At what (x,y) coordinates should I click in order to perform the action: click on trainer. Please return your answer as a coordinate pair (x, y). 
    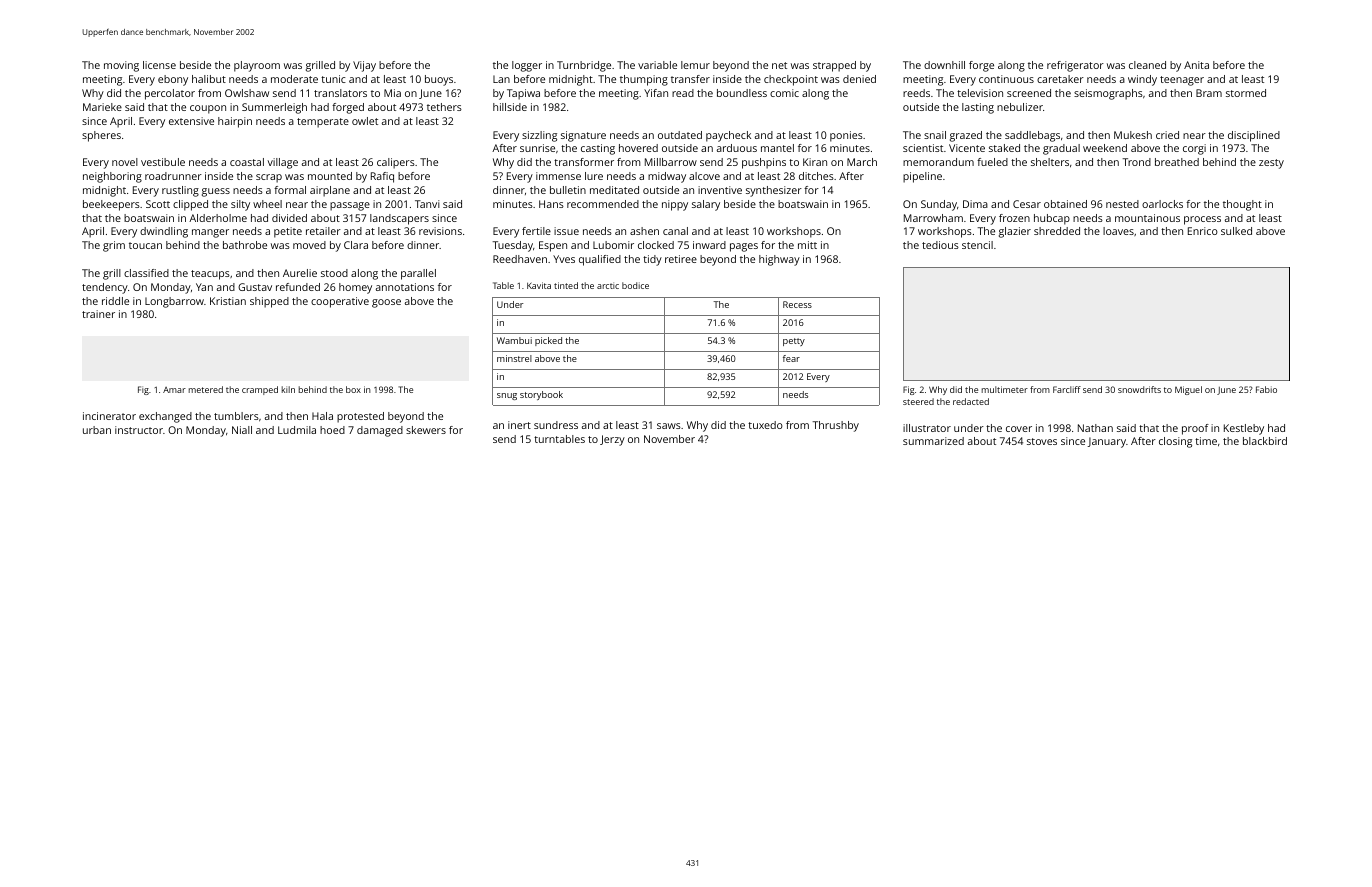
    Looking at the image, I should click on (98, 314).
